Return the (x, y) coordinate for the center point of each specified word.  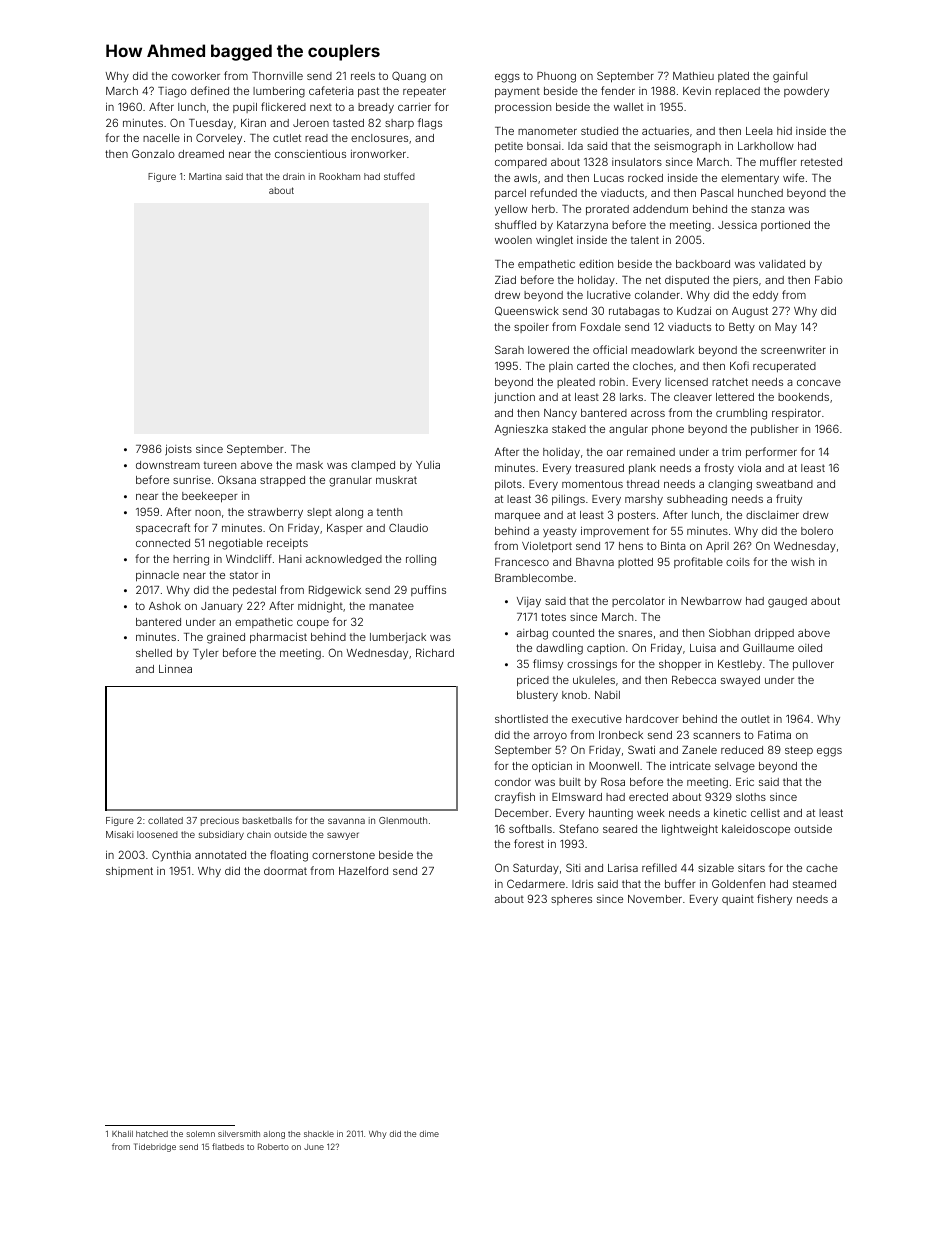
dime (429, 1133)
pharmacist (278, 637)
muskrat (396, 480)
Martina (205, 176)
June (314, 1147)
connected (163, 543)
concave (819, 383)
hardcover (652, 719)
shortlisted (521, 718)
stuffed (399, 176)
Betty (742, 328)
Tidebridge (155, 1147)
